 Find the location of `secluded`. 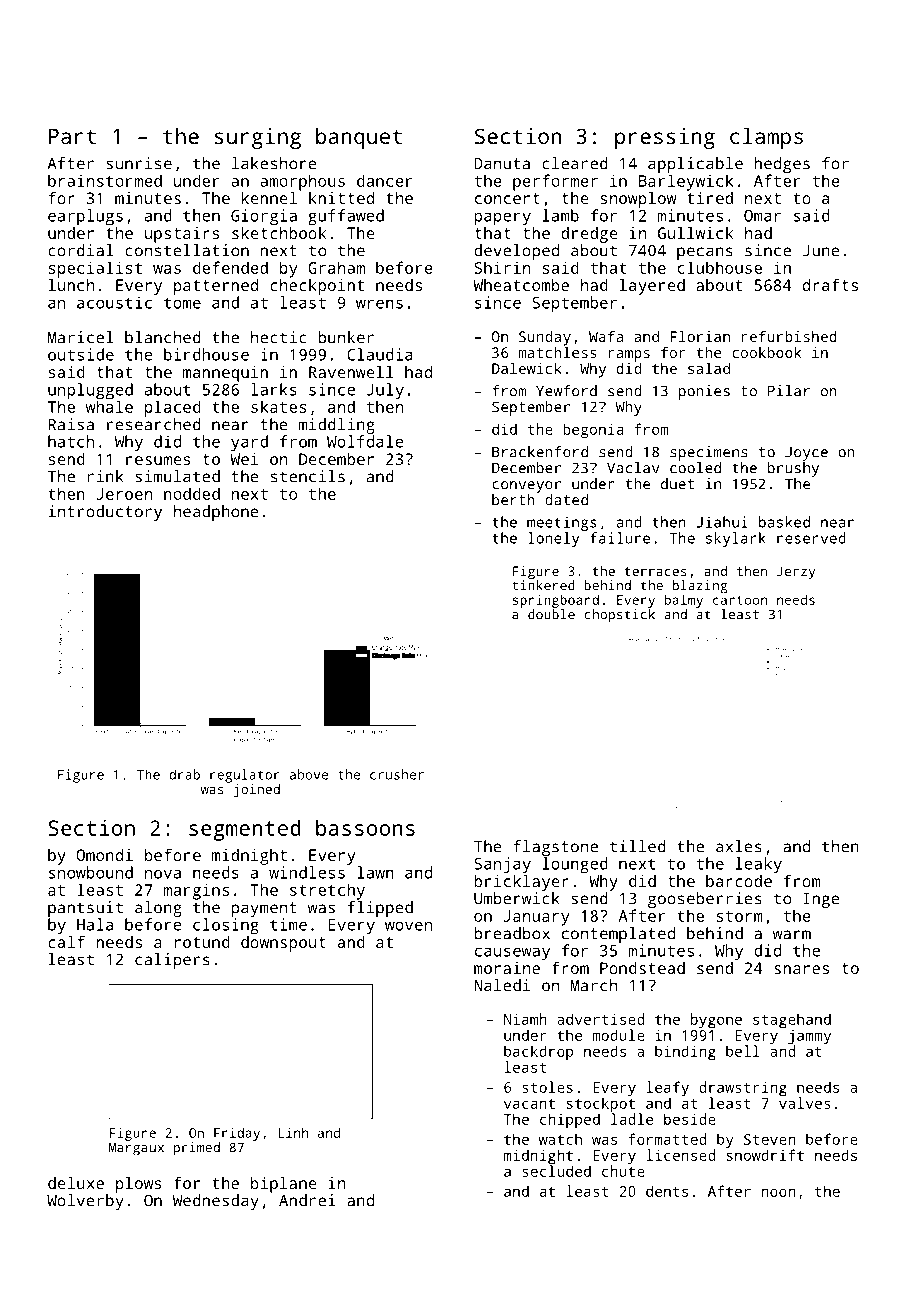

secluded is located at coordinates (556, 1171).
